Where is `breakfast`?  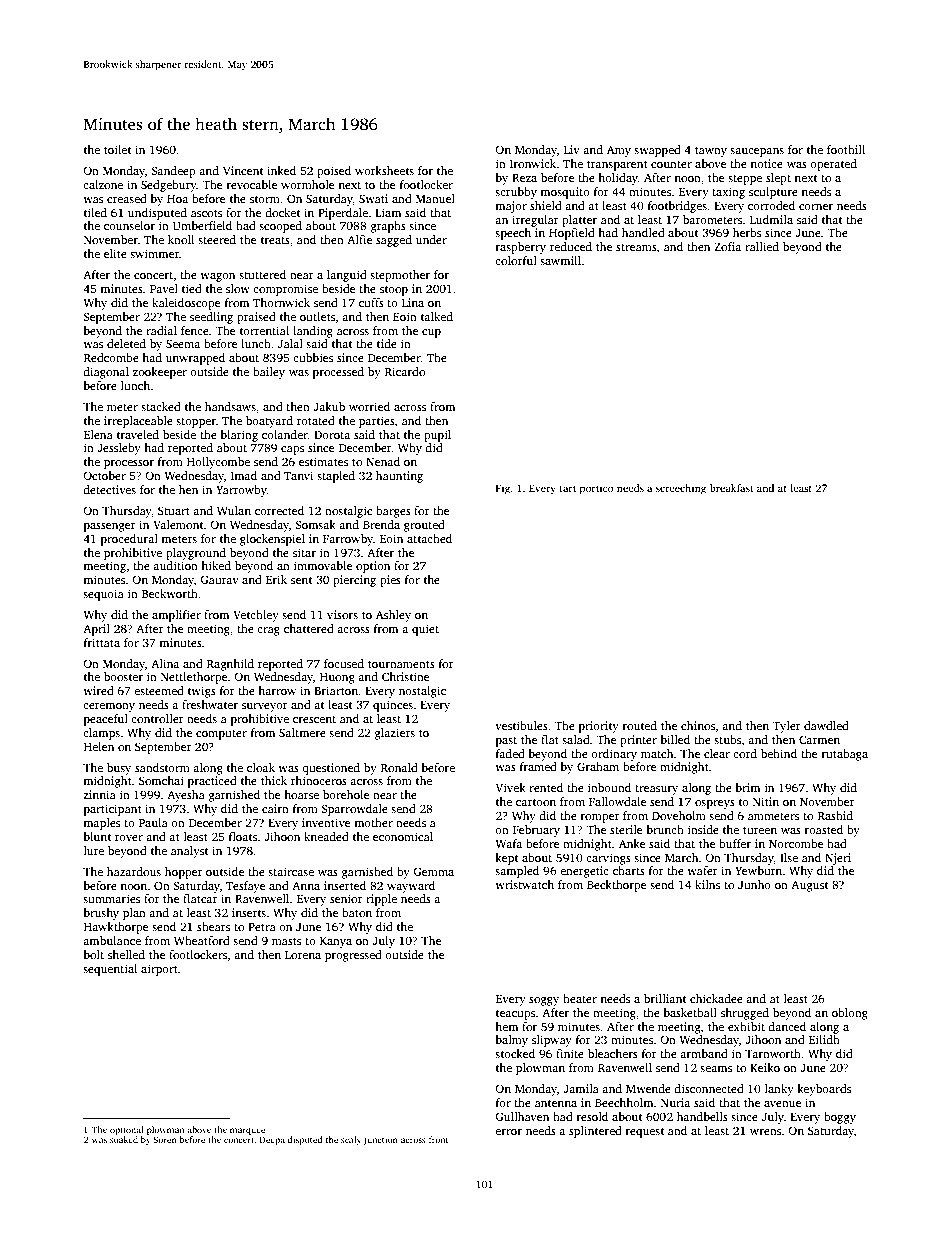 breakfast is located at coordinates (732, 488).
